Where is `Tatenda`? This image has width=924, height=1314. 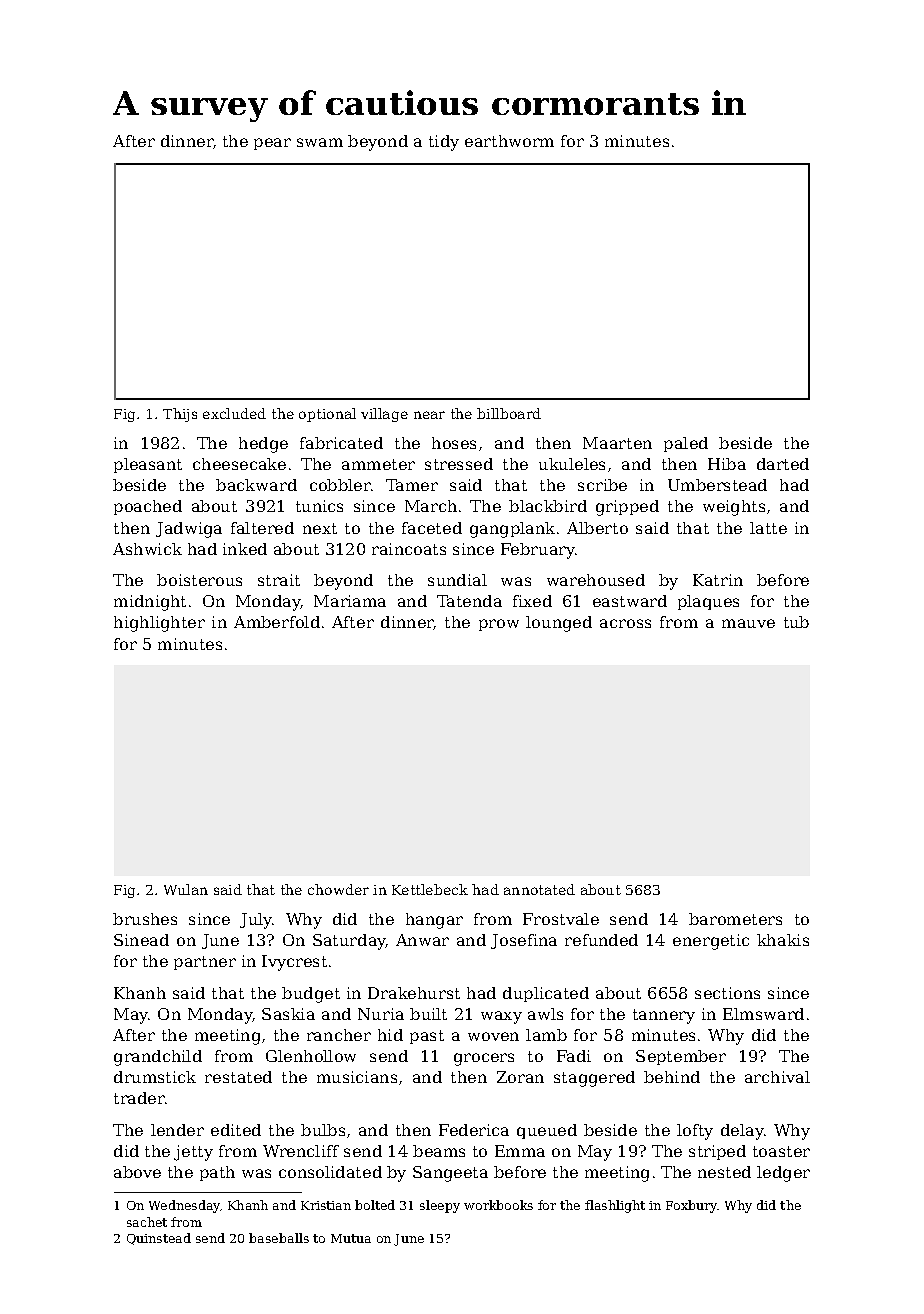 Tatenda is located at coordinates (469, 601).
